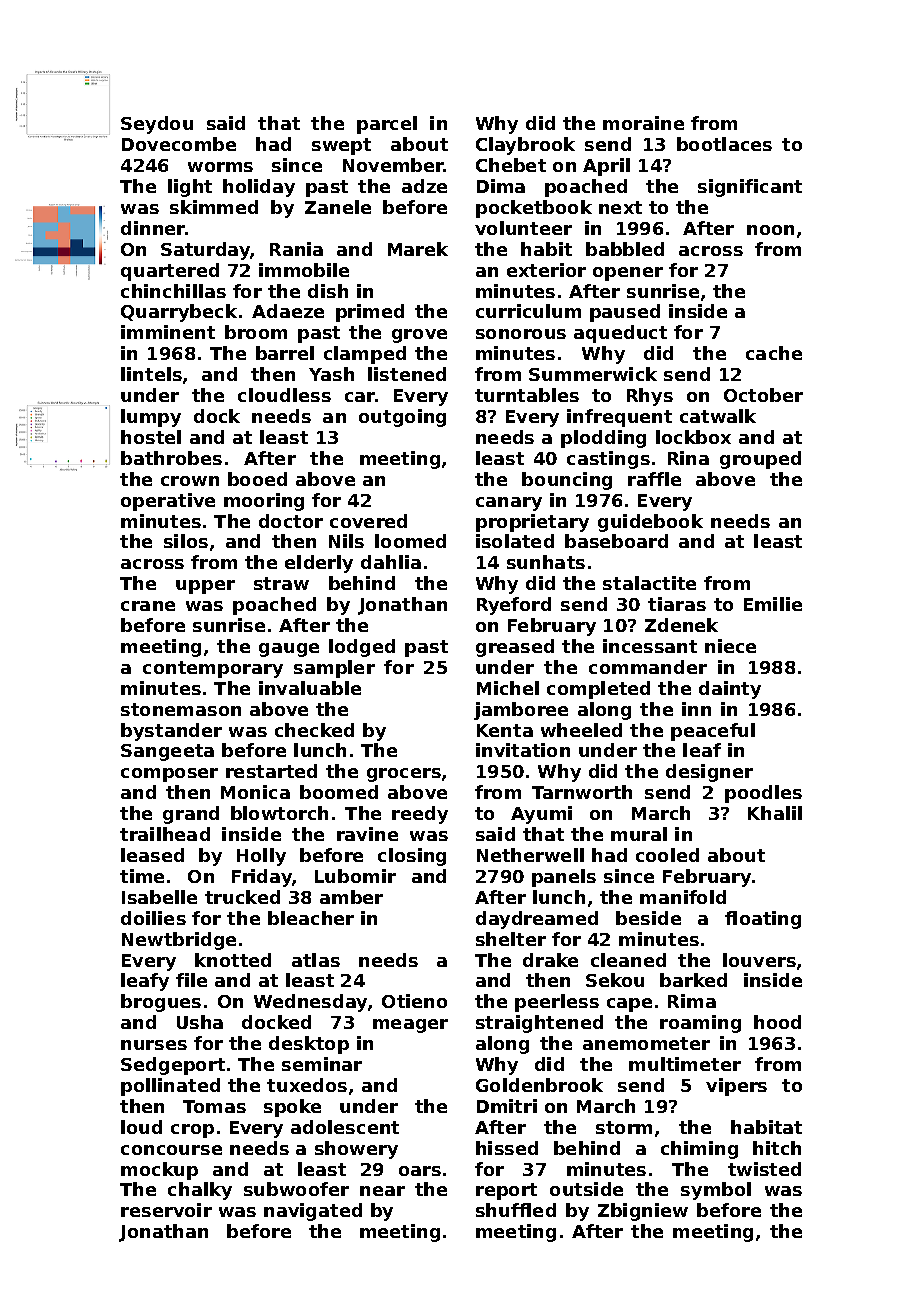 The width and height of the screenshot is (924, 1308). What do you see at coordinates (169, 775) in the screenshot?
I see `composer` at bounding box center [169, 775].
